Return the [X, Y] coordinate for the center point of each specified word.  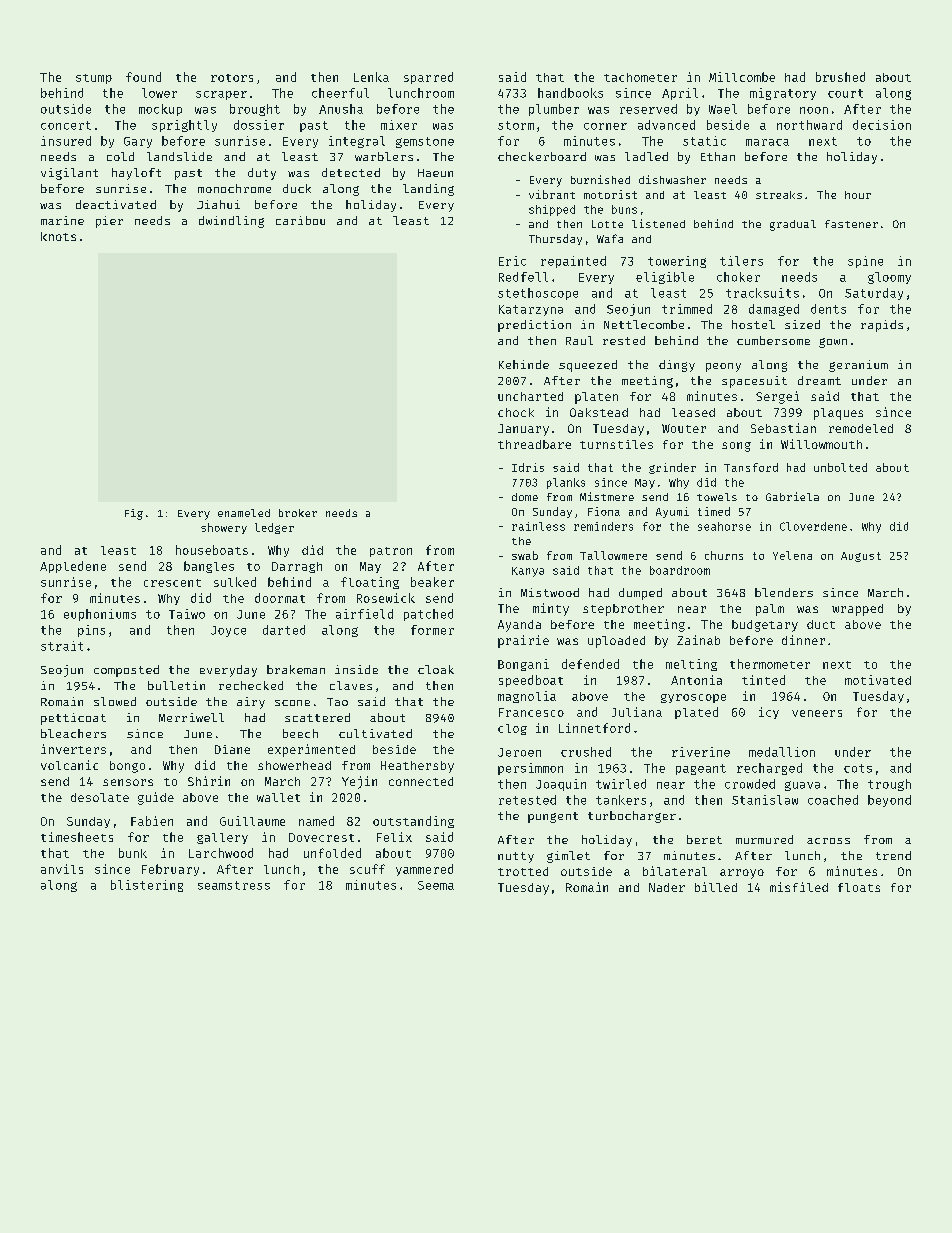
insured [66, 141]
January [523, 430]
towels [717, 497]
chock [516, 412]
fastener [851, 224]
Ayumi [672, 512]
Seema [436, 885]
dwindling [231, 222]
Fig [134, 514]
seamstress [234, 885]
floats [859, 887]
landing [428, 190]
